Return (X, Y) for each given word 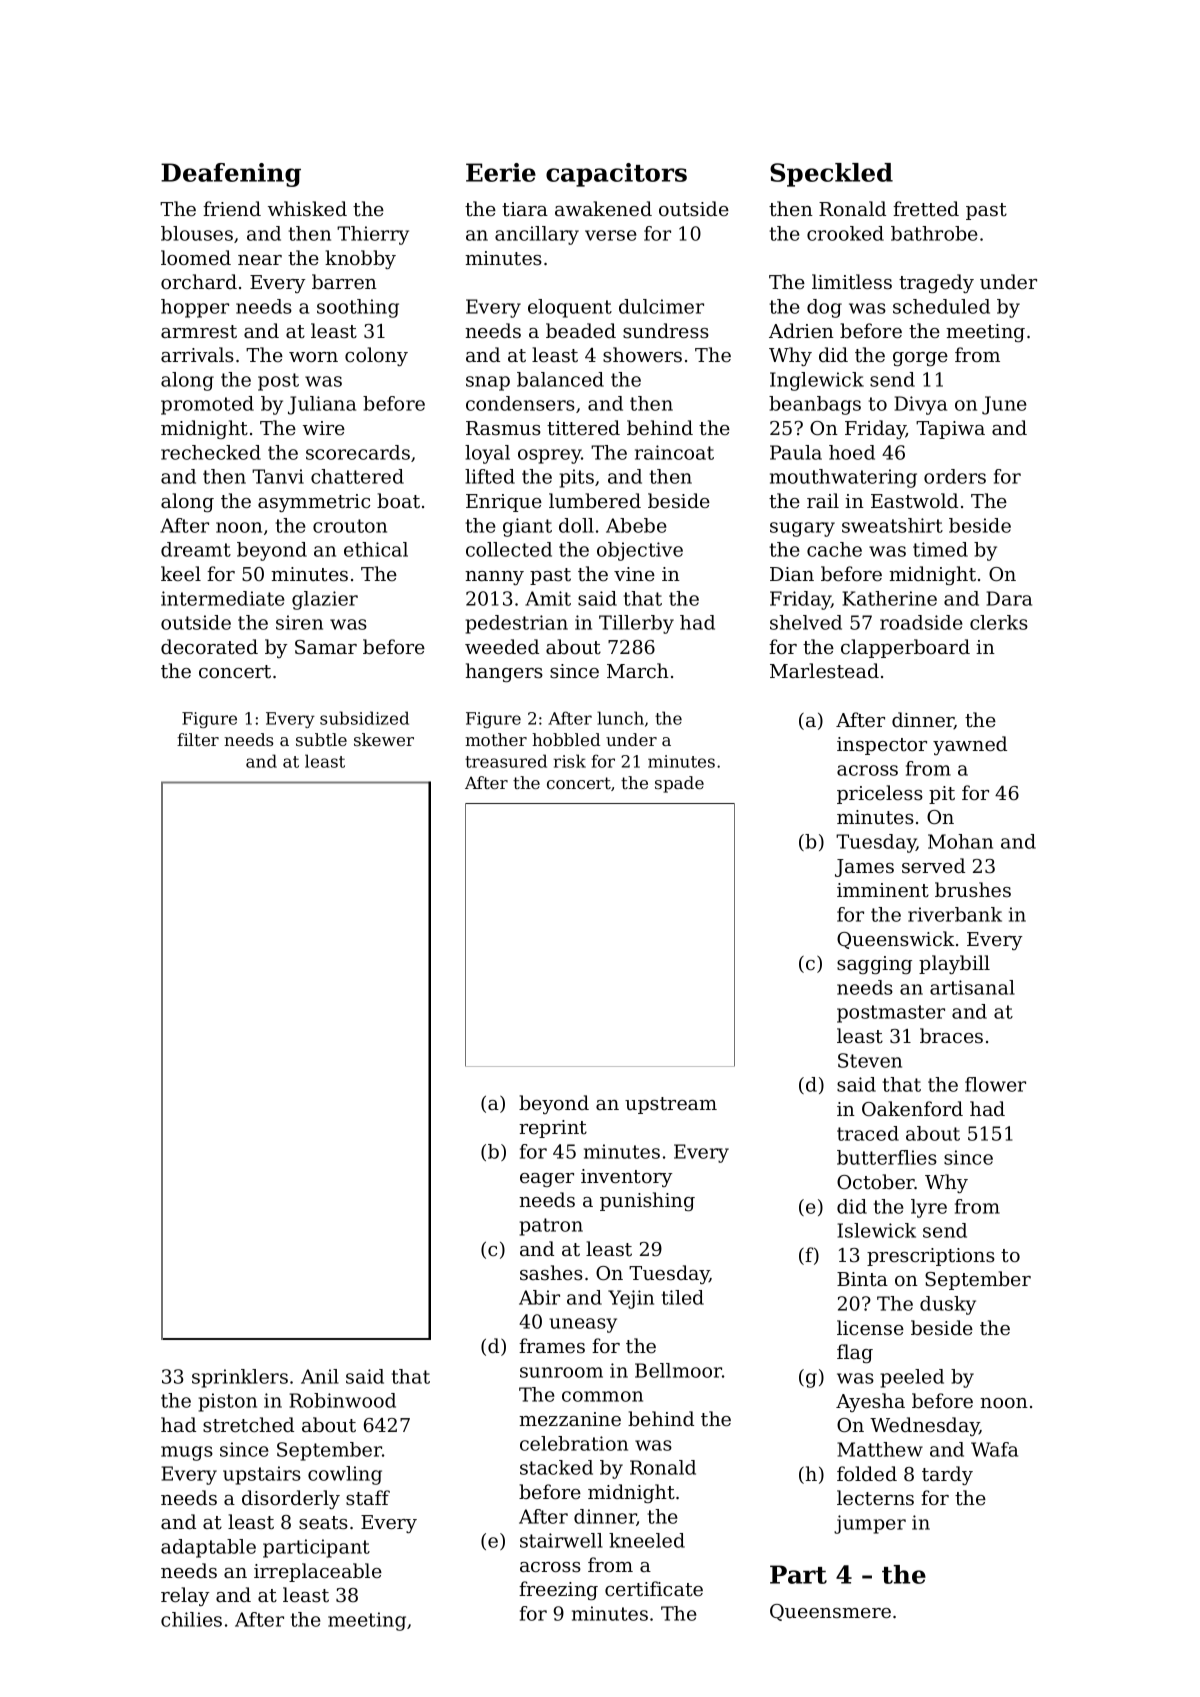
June (1004, 405)
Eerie (501, 172)
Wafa (994, 1449)
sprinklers (240, 1378)
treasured (506, 761)
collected (509, 549)
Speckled (831, 175)
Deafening (231, 175)
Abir (539, 1297)
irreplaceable (318, 1572)
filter (198, 739)
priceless (880, 794)
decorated (209, 646)
